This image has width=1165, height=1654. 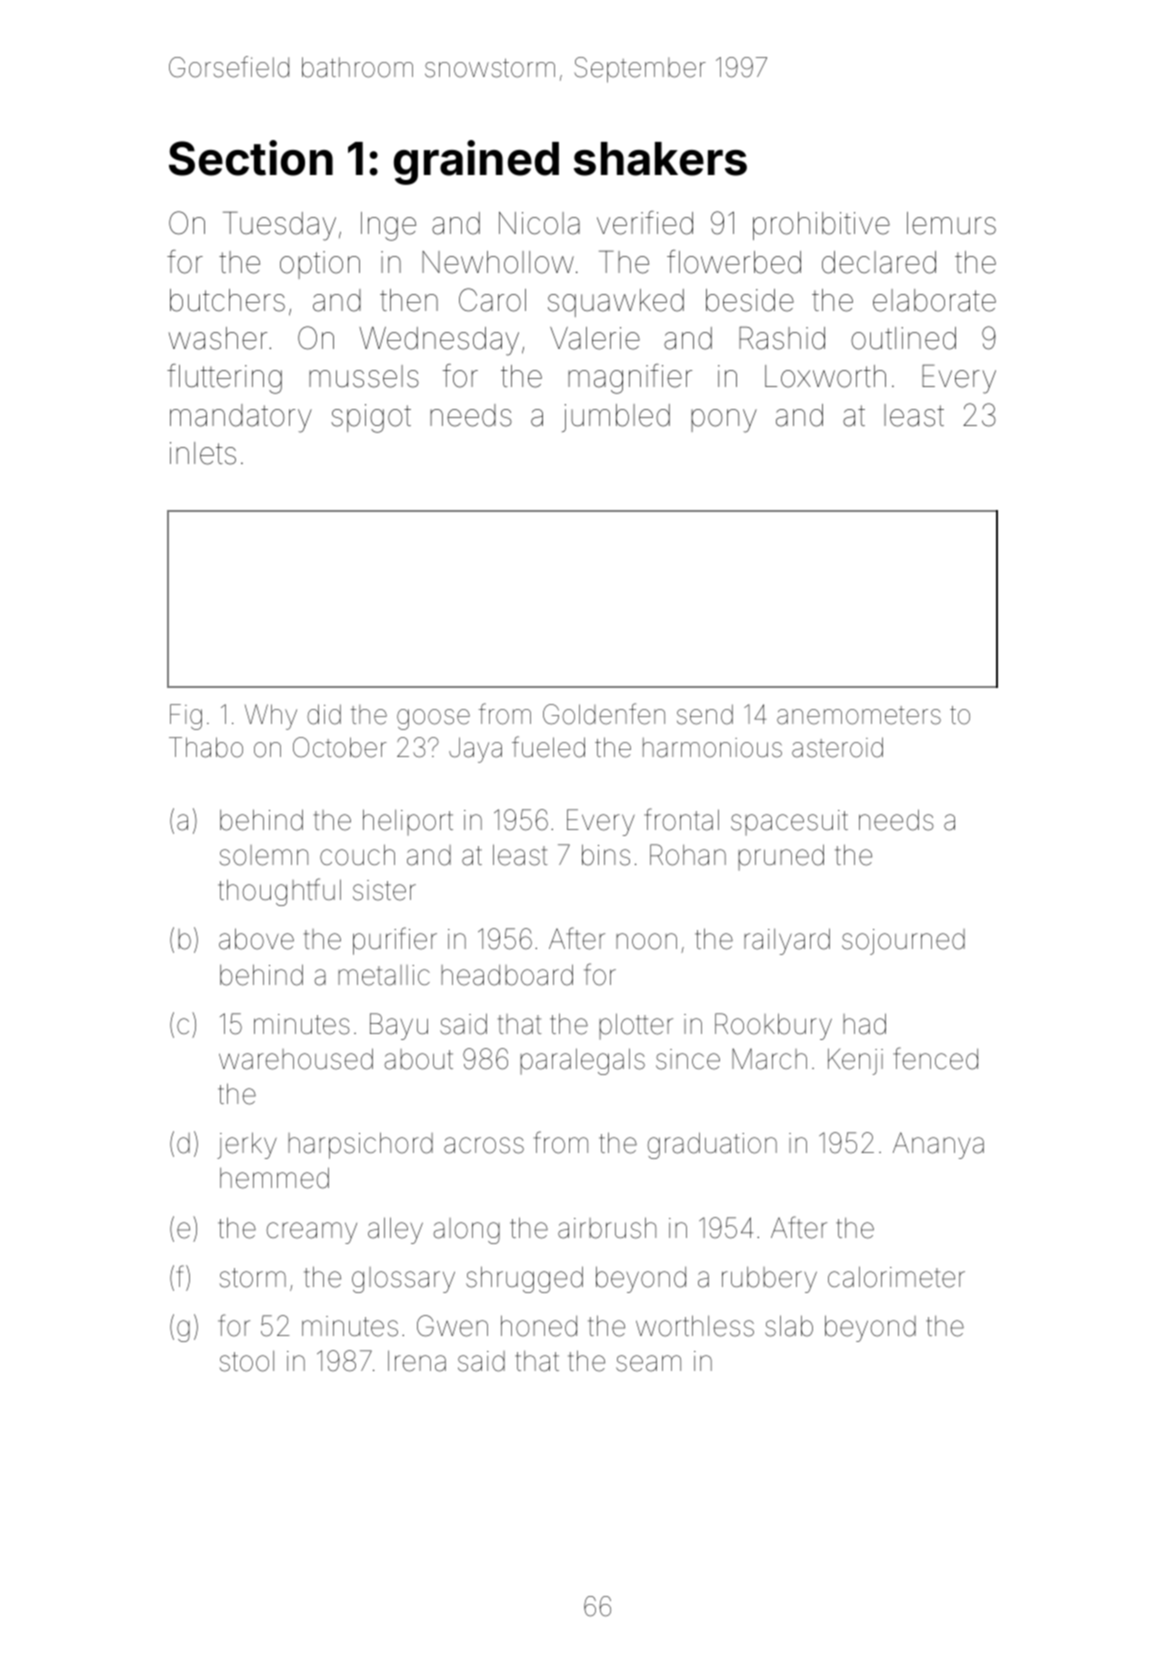 I want to click on lemurs, so click(x=951, y=223).
